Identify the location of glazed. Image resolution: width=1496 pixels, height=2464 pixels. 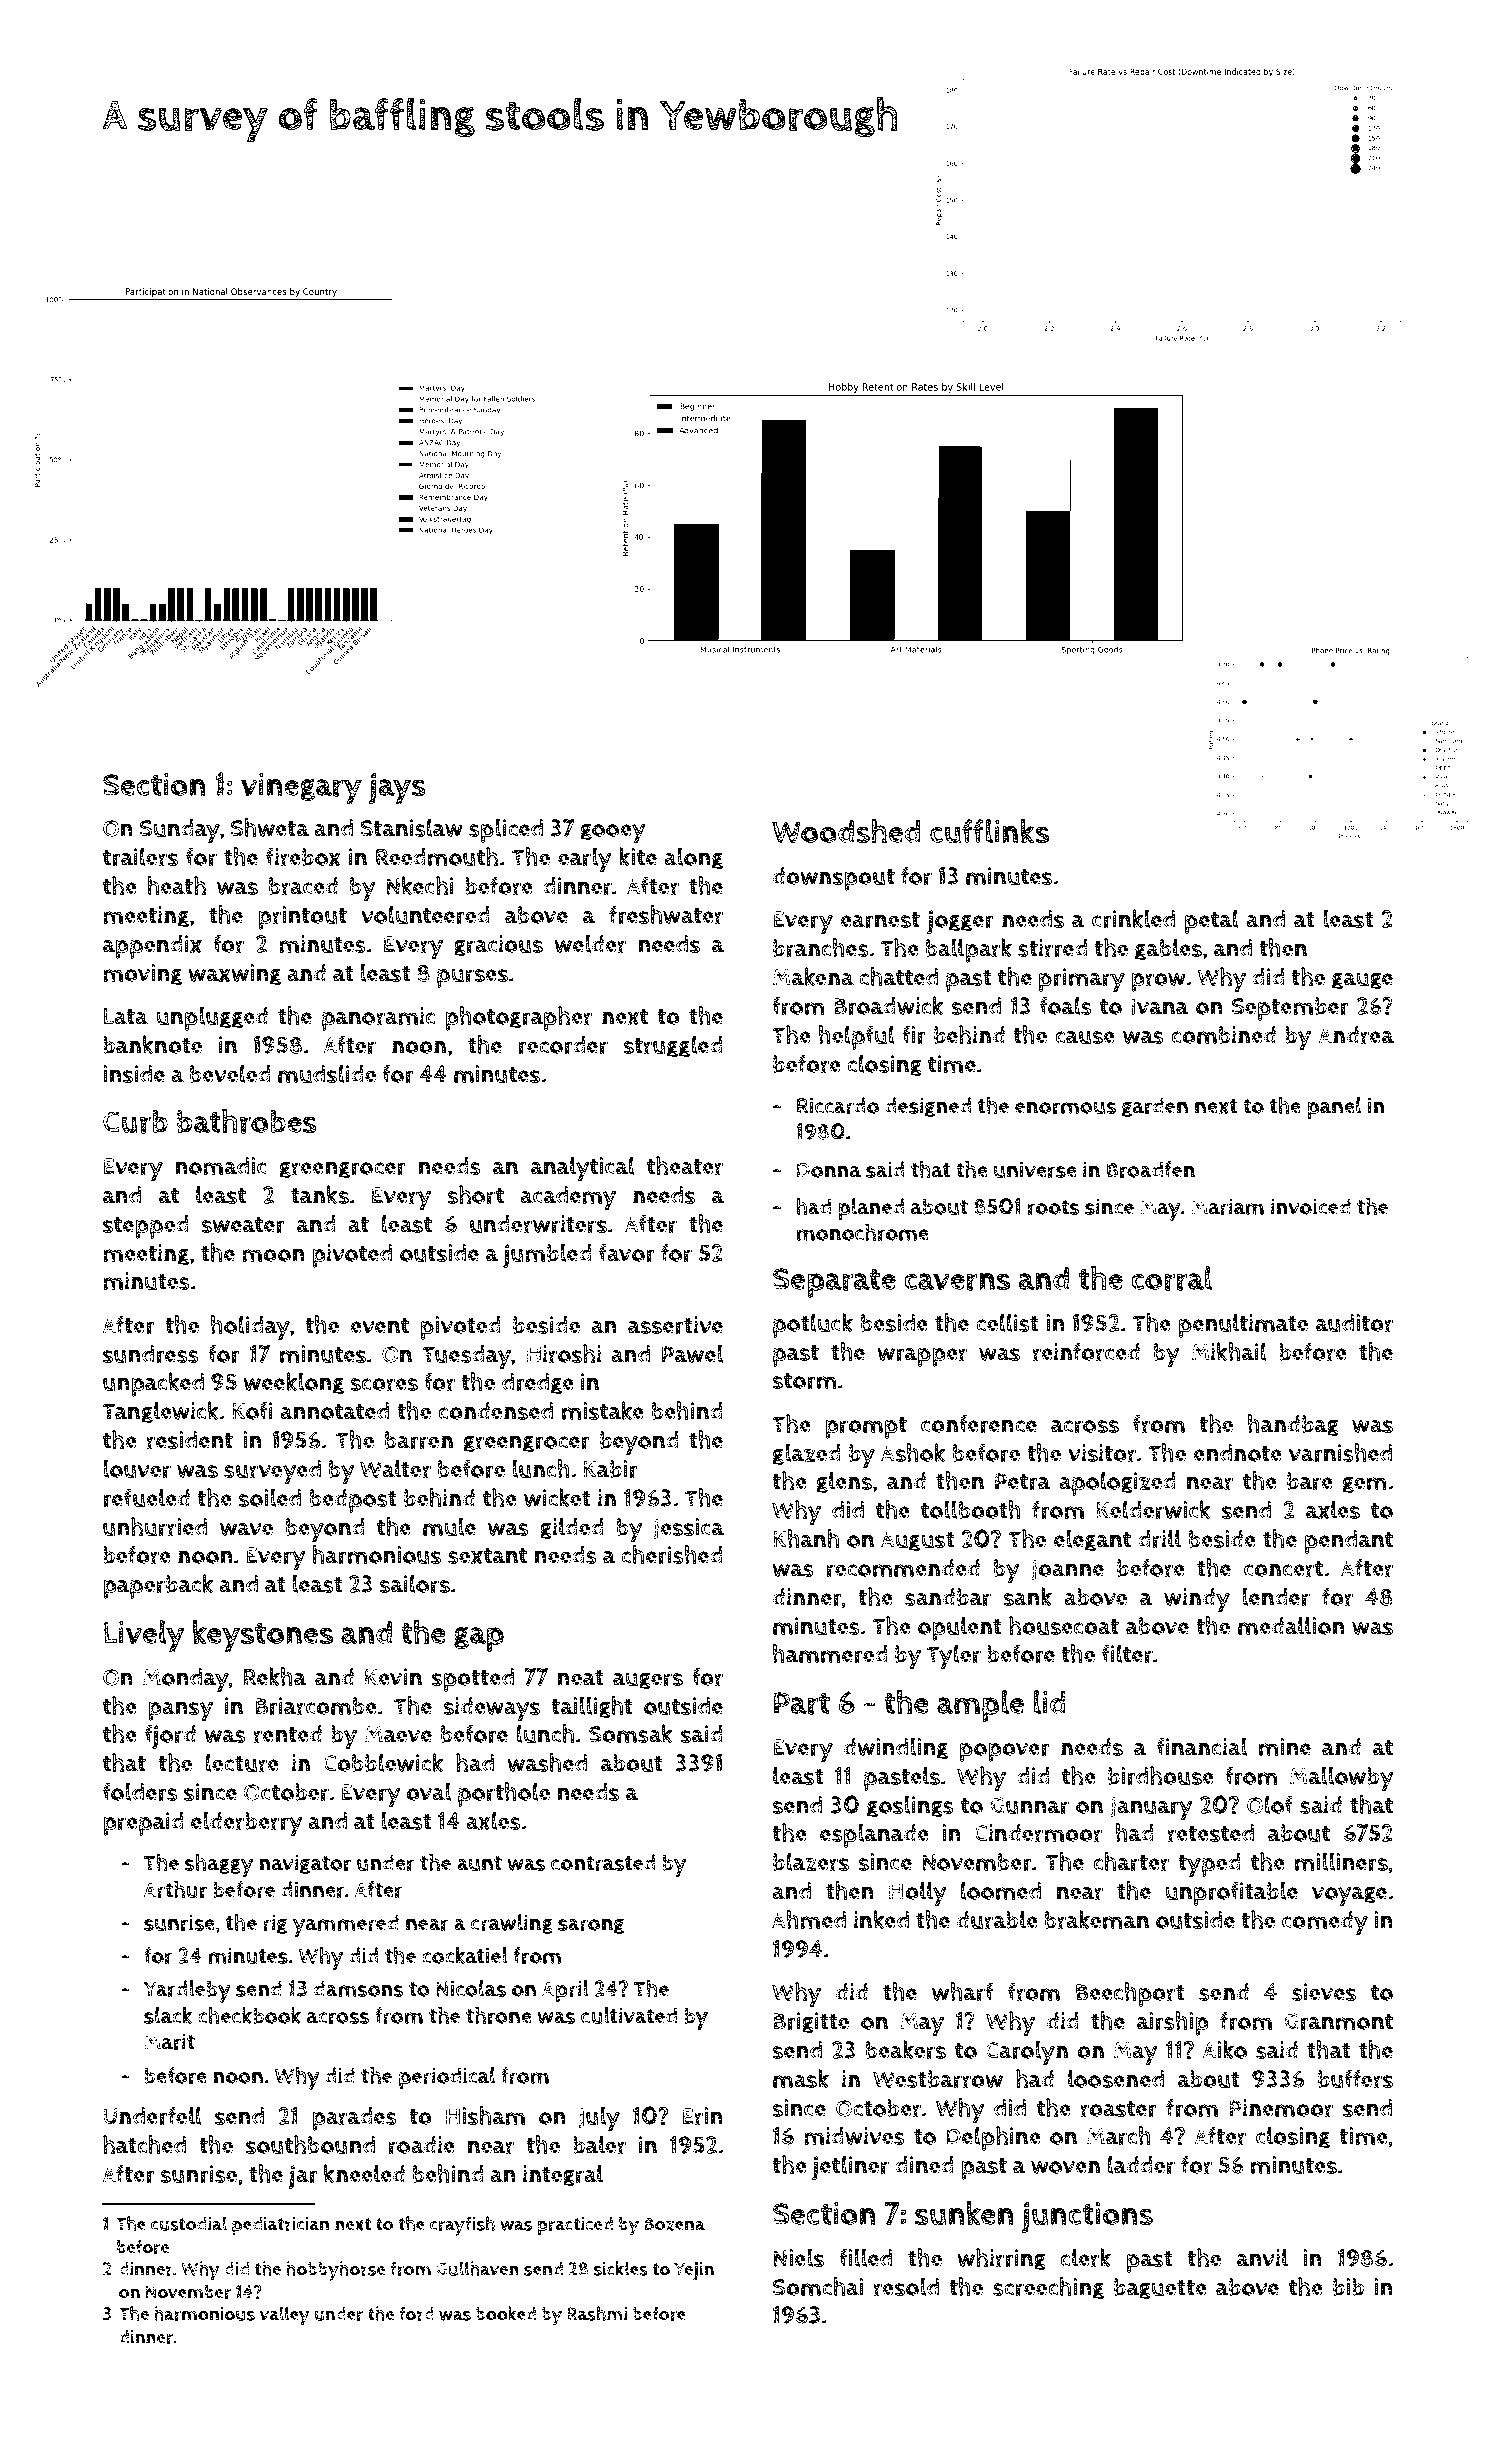
(807, 1454).
